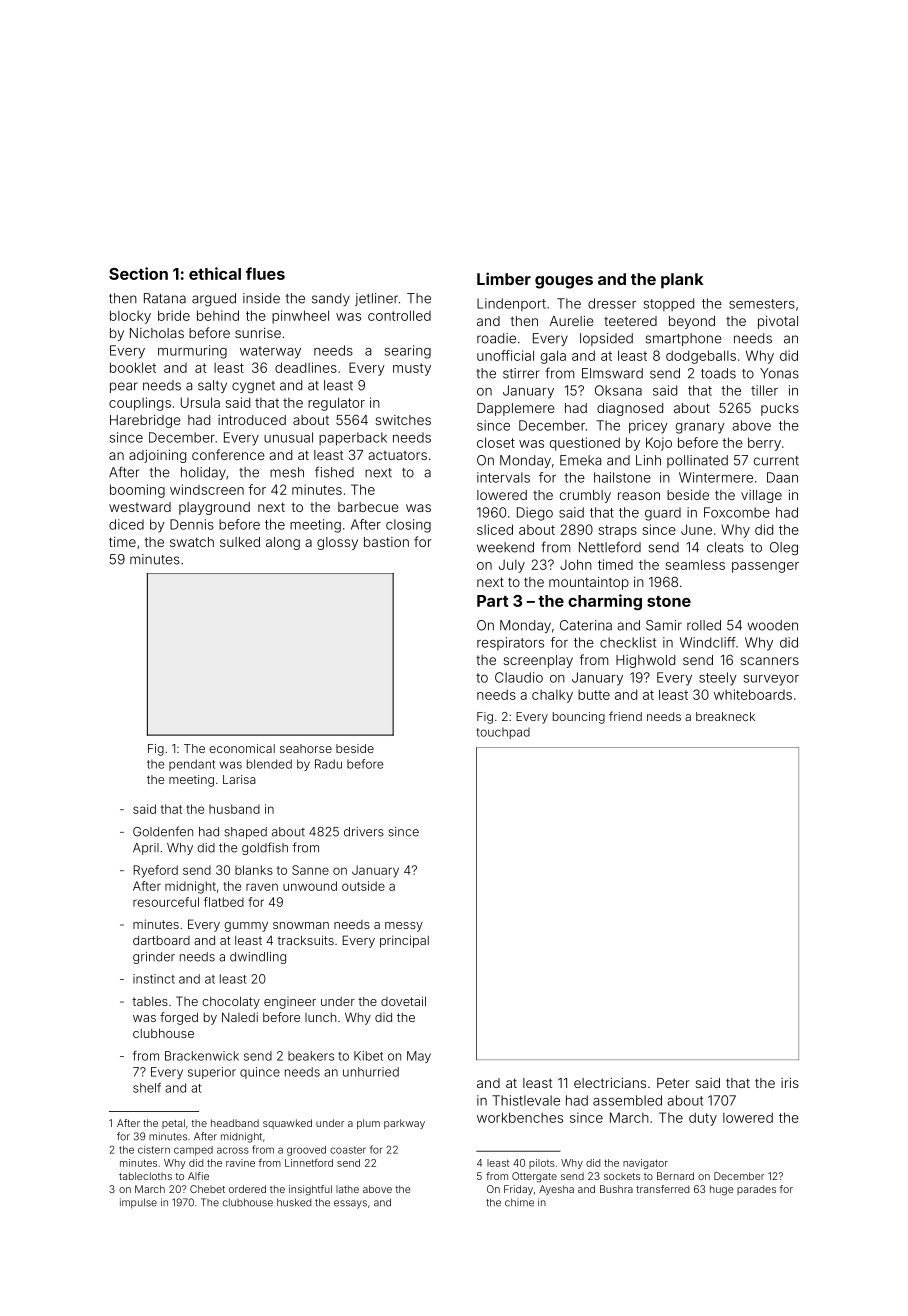 Image resolution: width=908 pixels, height=1316 pixels. Describe the element at coordinates (790, 1083) in the screenshot. I see `iris` at that location.
